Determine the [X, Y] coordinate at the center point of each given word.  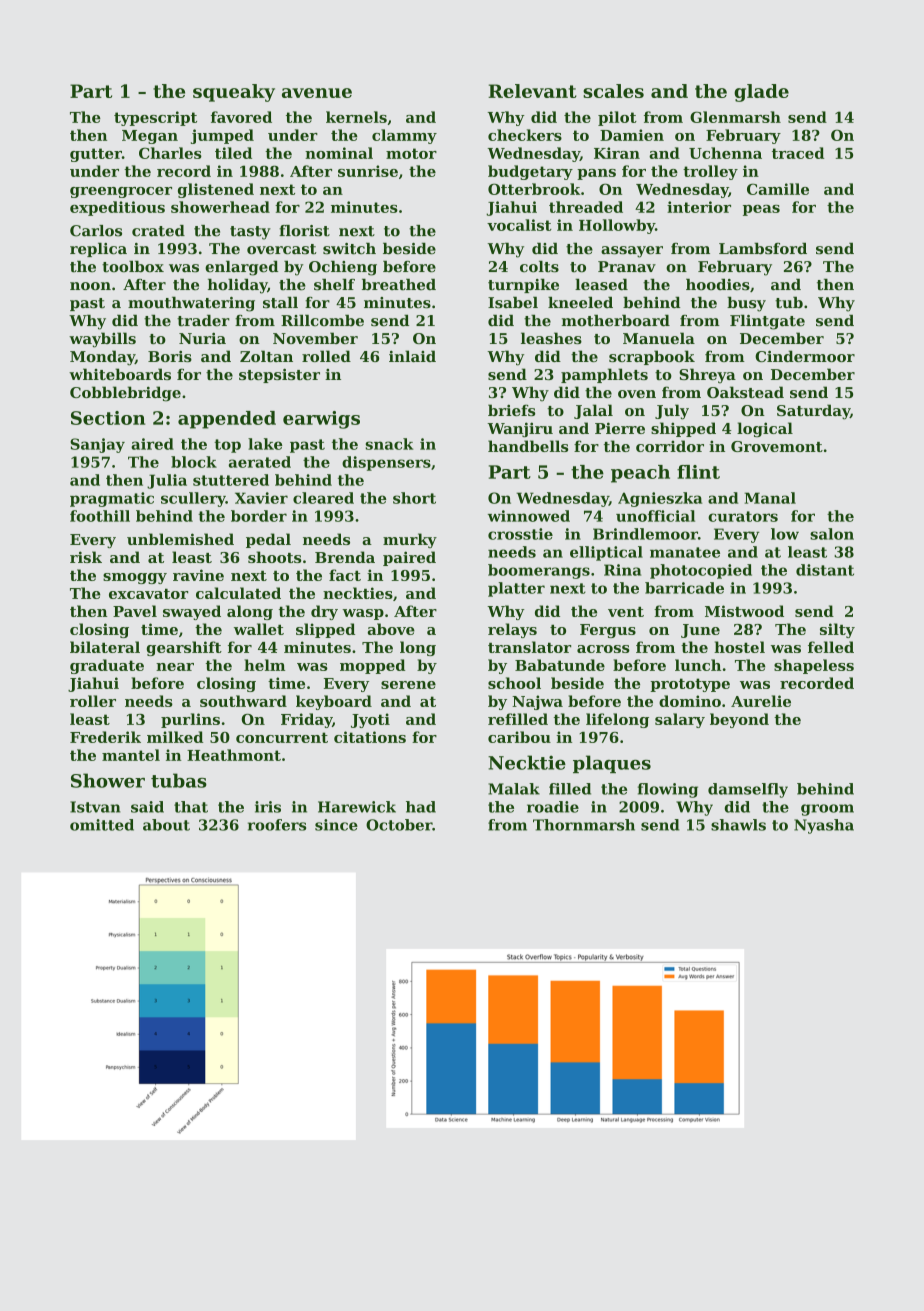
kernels [356, 117]
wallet [259, 629]
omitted [102, 825]
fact [345, 575]
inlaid [412, 356]
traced [798, 153]
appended [227, 420]
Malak [514, 789]
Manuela [659, 338]
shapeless [814, 666]
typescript [155, 118]
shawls [738, 825]
